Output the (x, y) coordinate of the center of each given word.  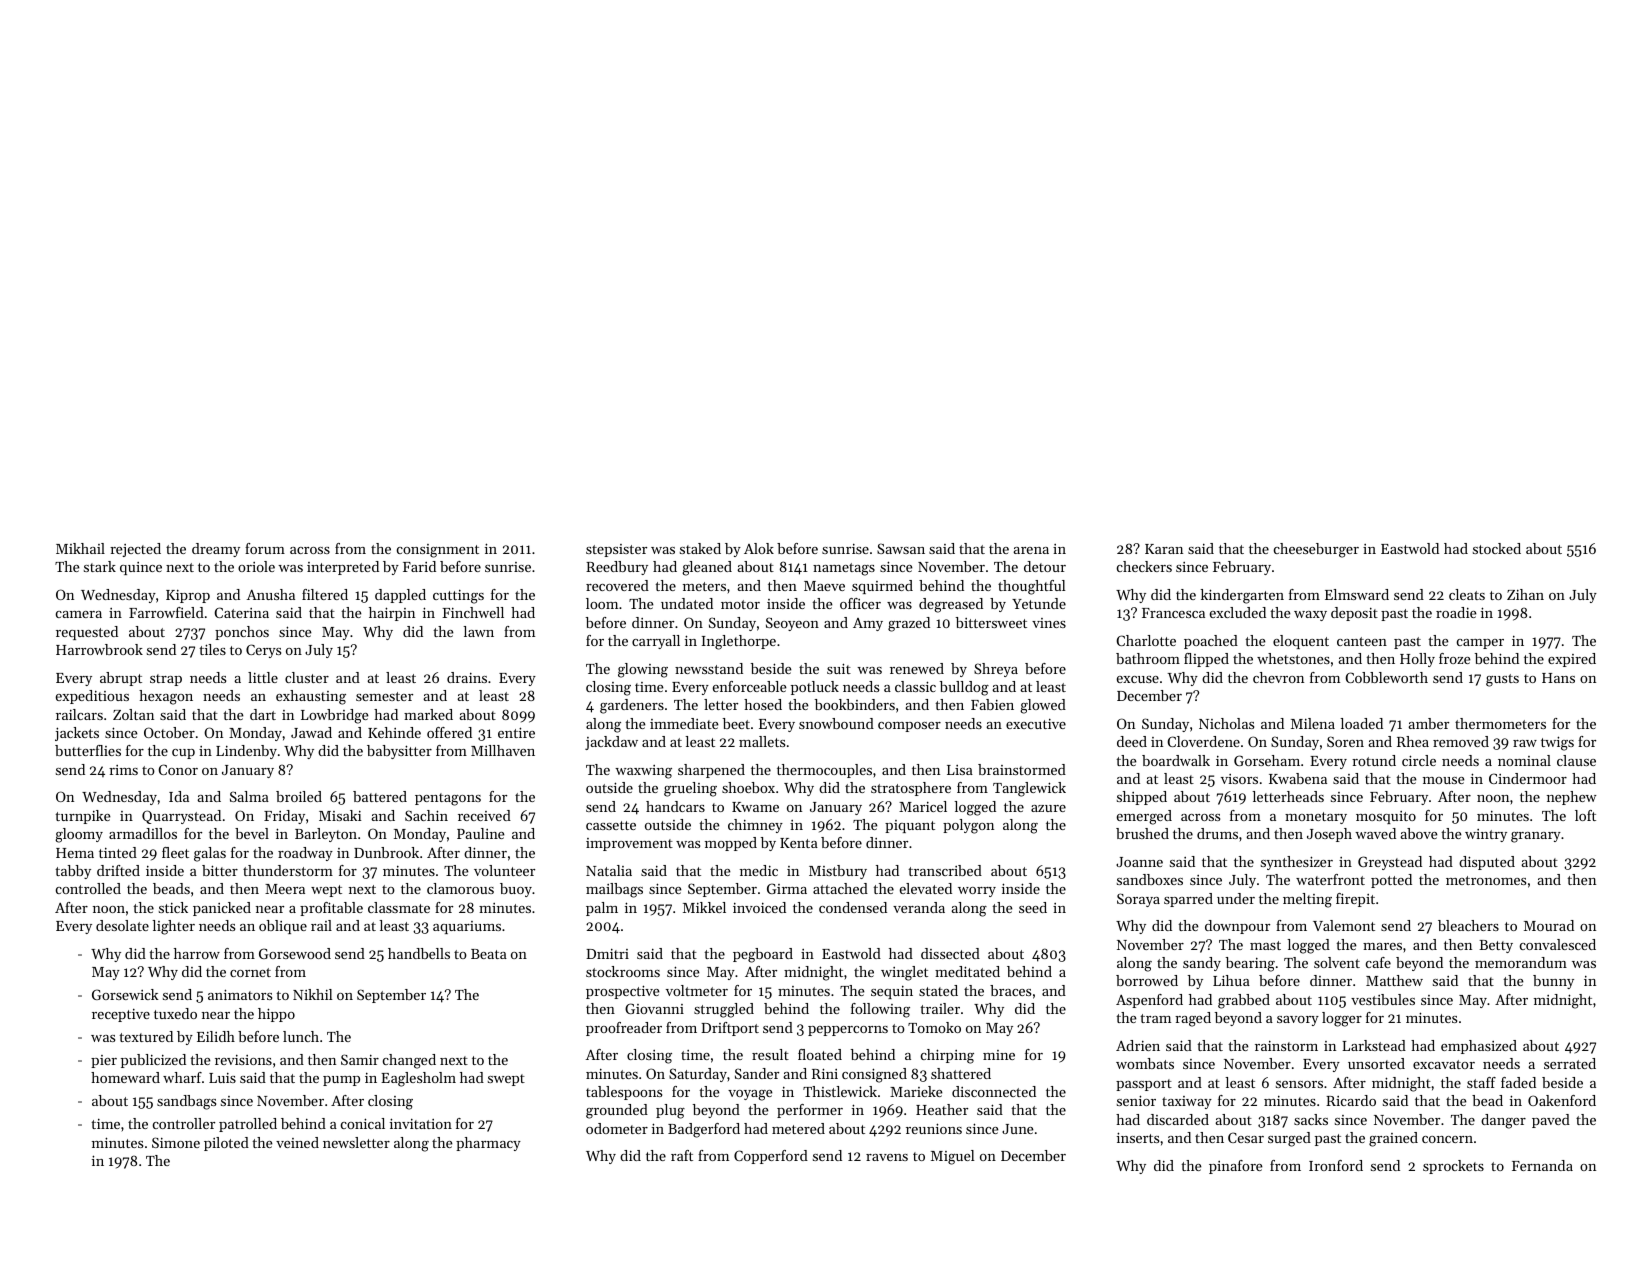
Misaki (340, 815)
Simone (176, 1142)
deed (1132, 741)
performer (810, 1111)
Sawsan (901, 548)
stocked (1497, 548)
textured (146, 1036)
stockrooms (623, 971)
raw (1525, 743)
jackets (77, 734)
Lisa (960, 770)
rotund (1374, 760)
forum (265, 548)
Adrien (1138, 1045)
